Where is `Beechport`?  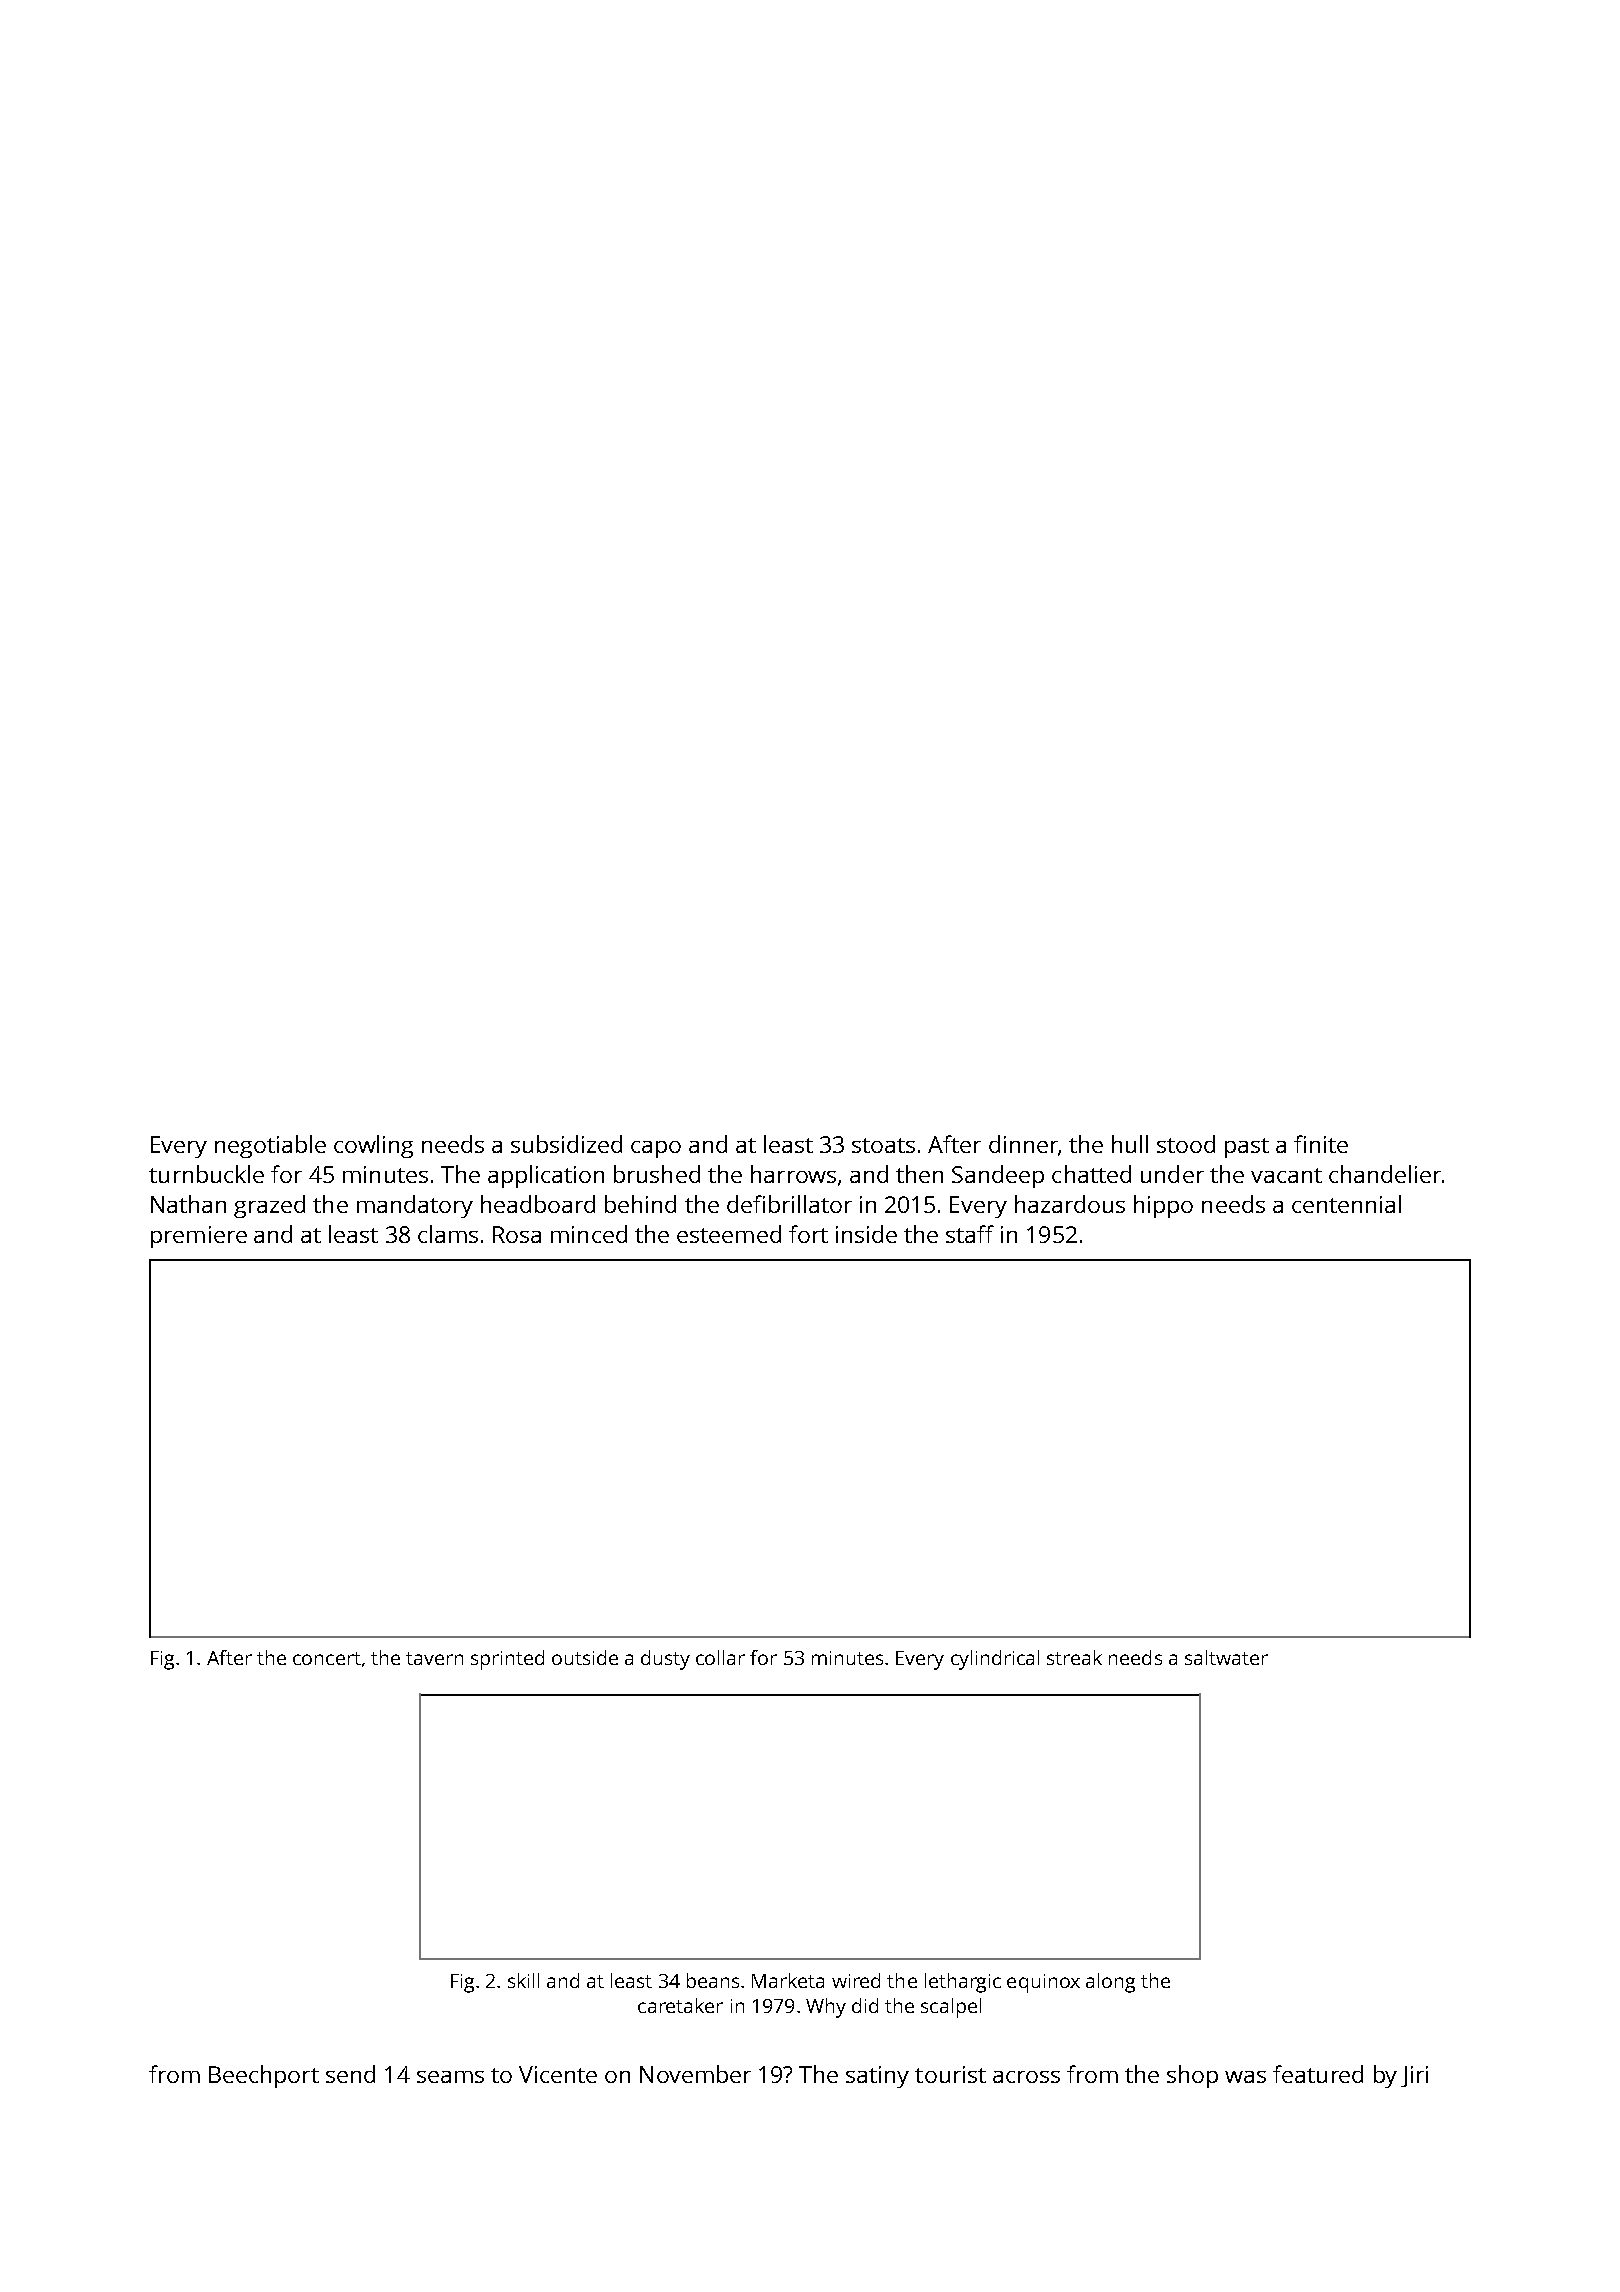 Beechport is located at coordinates (264, 2076).
